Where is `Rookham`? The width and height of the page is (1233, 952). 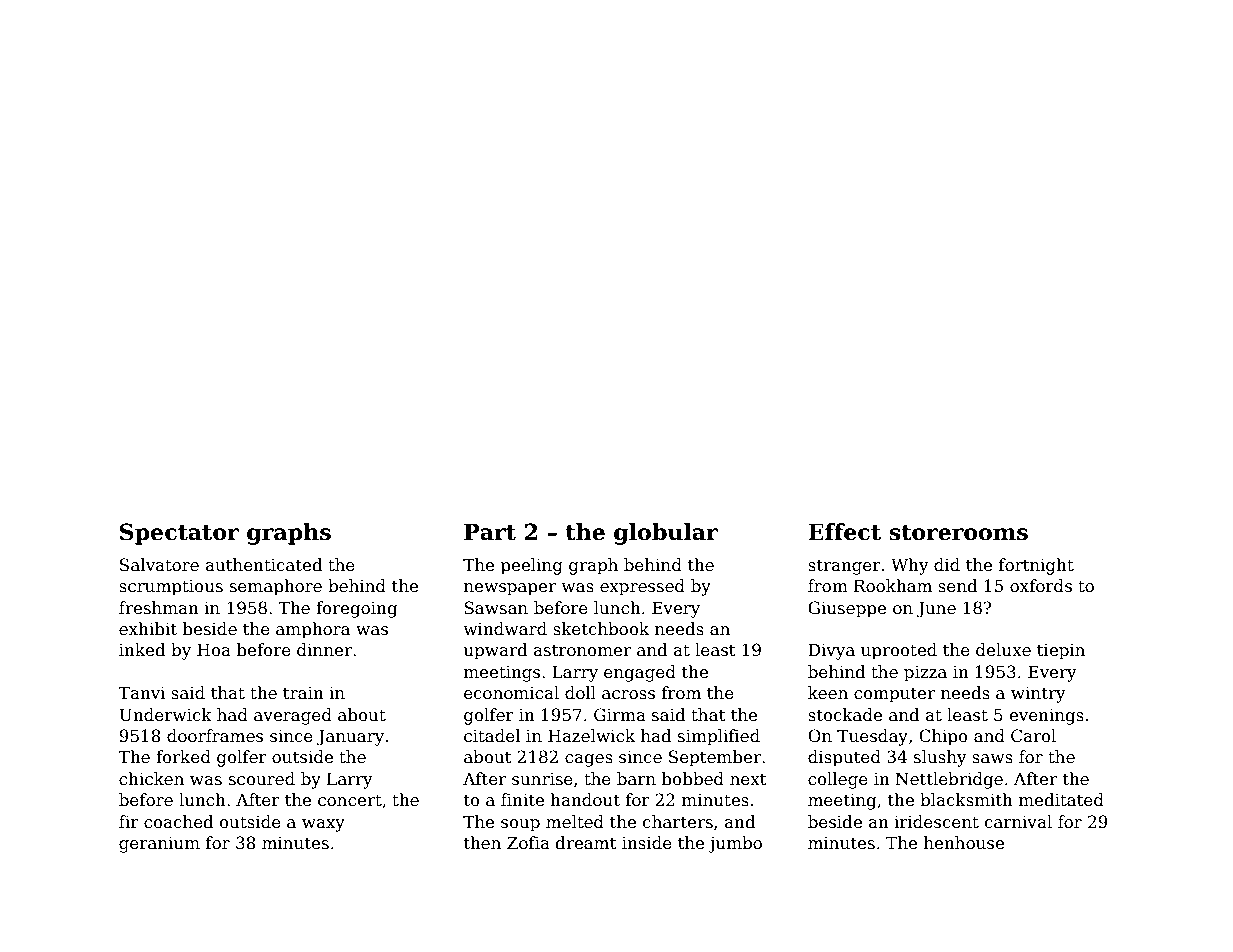
Rookham is located at coordinates (893, 586).
